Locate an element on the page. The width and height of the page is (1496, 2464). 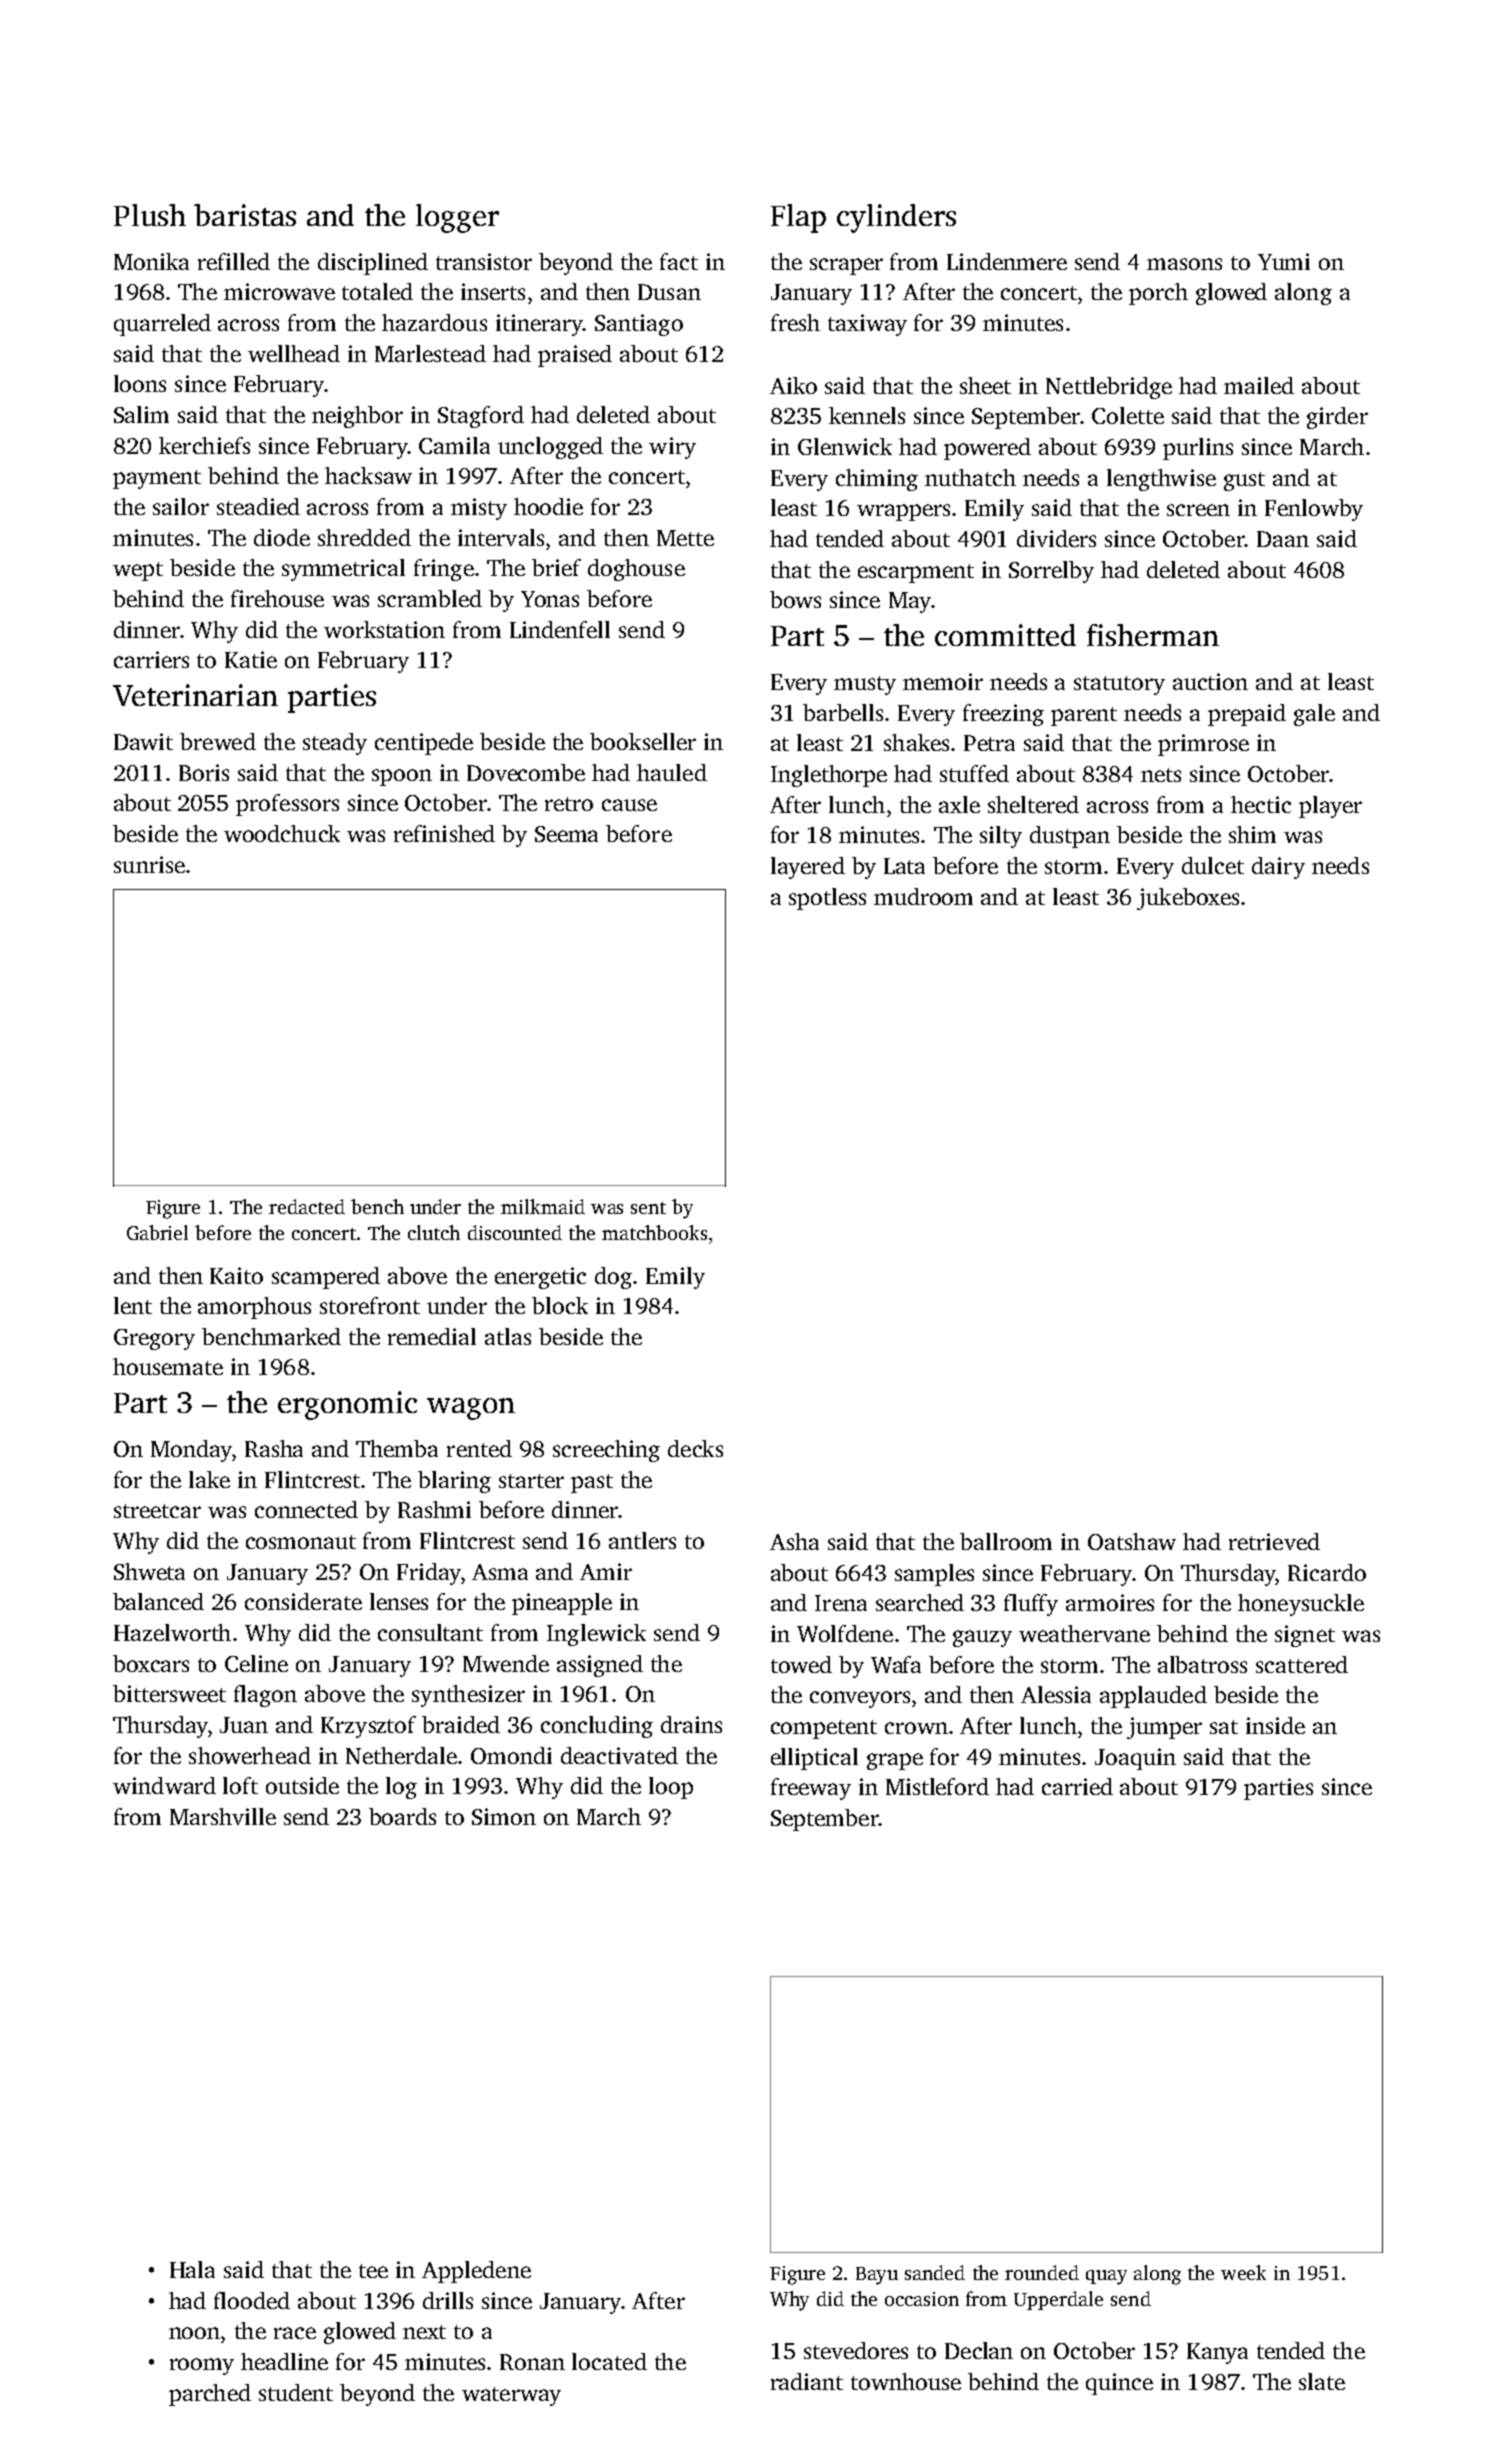
Gabriel is located at coordinates (157, 1232).
